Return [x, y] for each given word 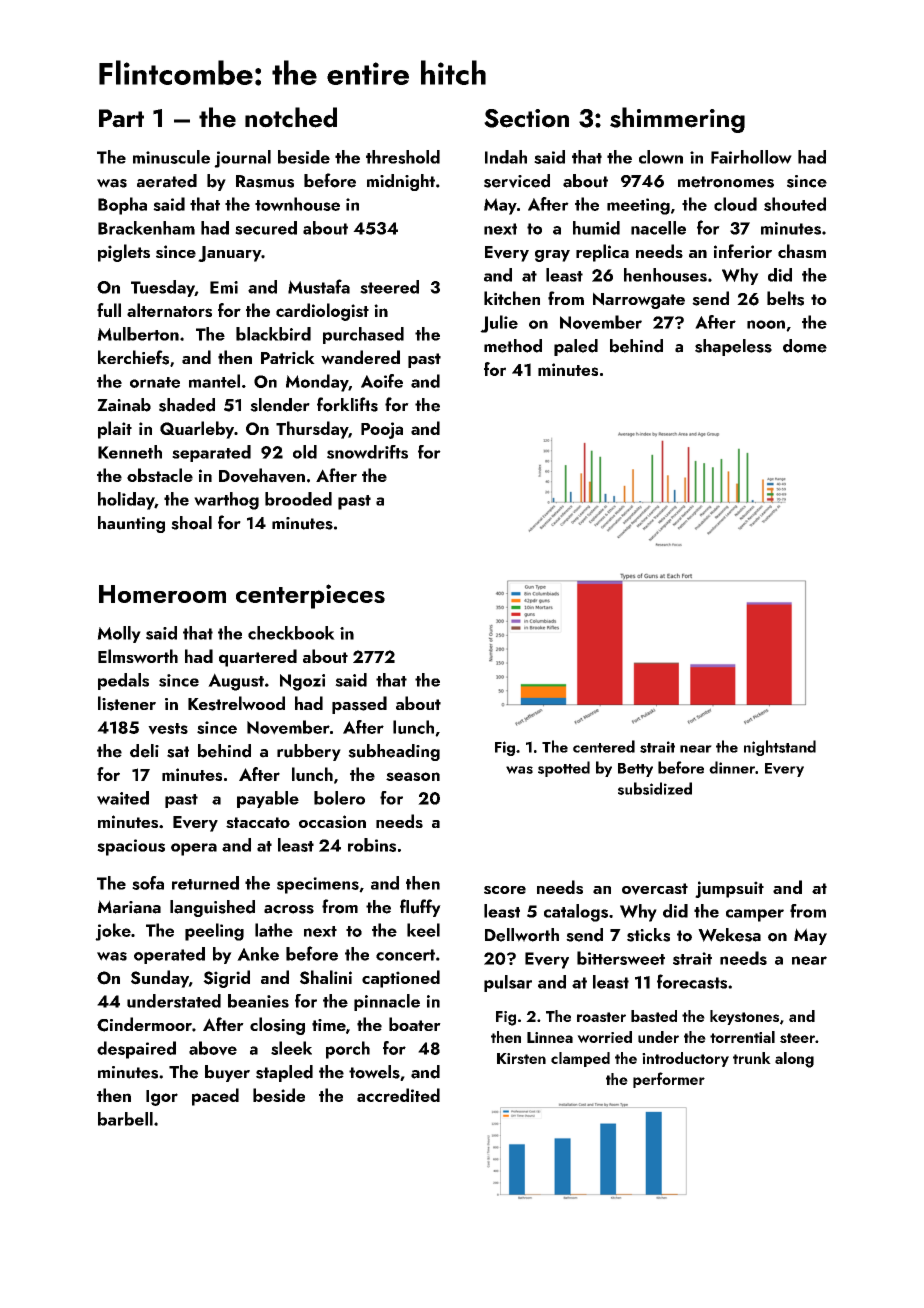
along [794, 1060]
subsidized [655, 788]
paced [215, 1097]
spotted [564, 769]
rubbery [309, 752]
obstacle [160, 475]
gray [552, 256]
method [513, 346]
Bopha [122, 206]
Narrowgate [639, 300]
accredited [398, 1095]
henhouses [665, 275]
